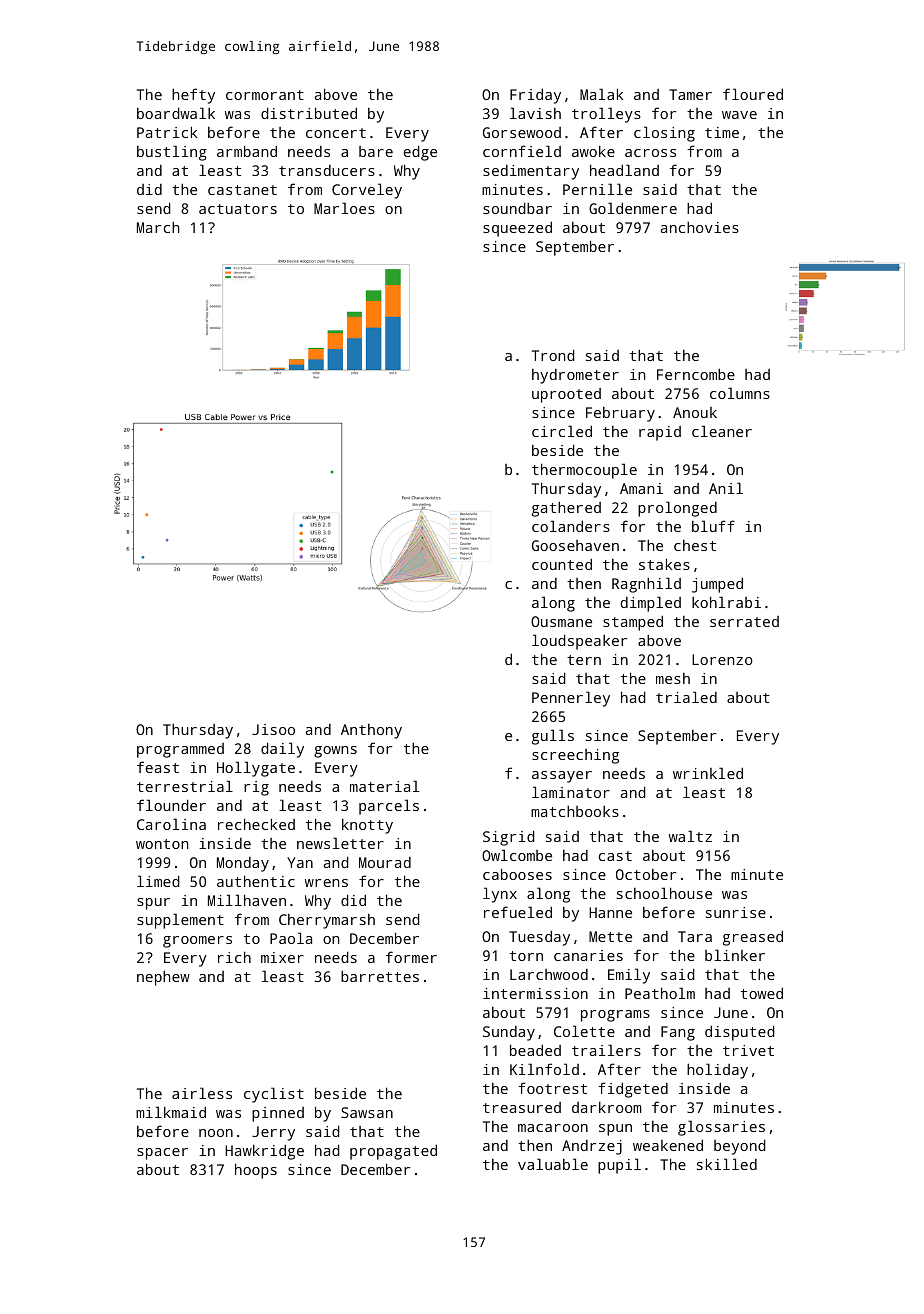 This page has height=1314, width=924. What do you see at coordinates (553, 1164) in the page?
I see `valuable` at bounding box center [553, 1164].
